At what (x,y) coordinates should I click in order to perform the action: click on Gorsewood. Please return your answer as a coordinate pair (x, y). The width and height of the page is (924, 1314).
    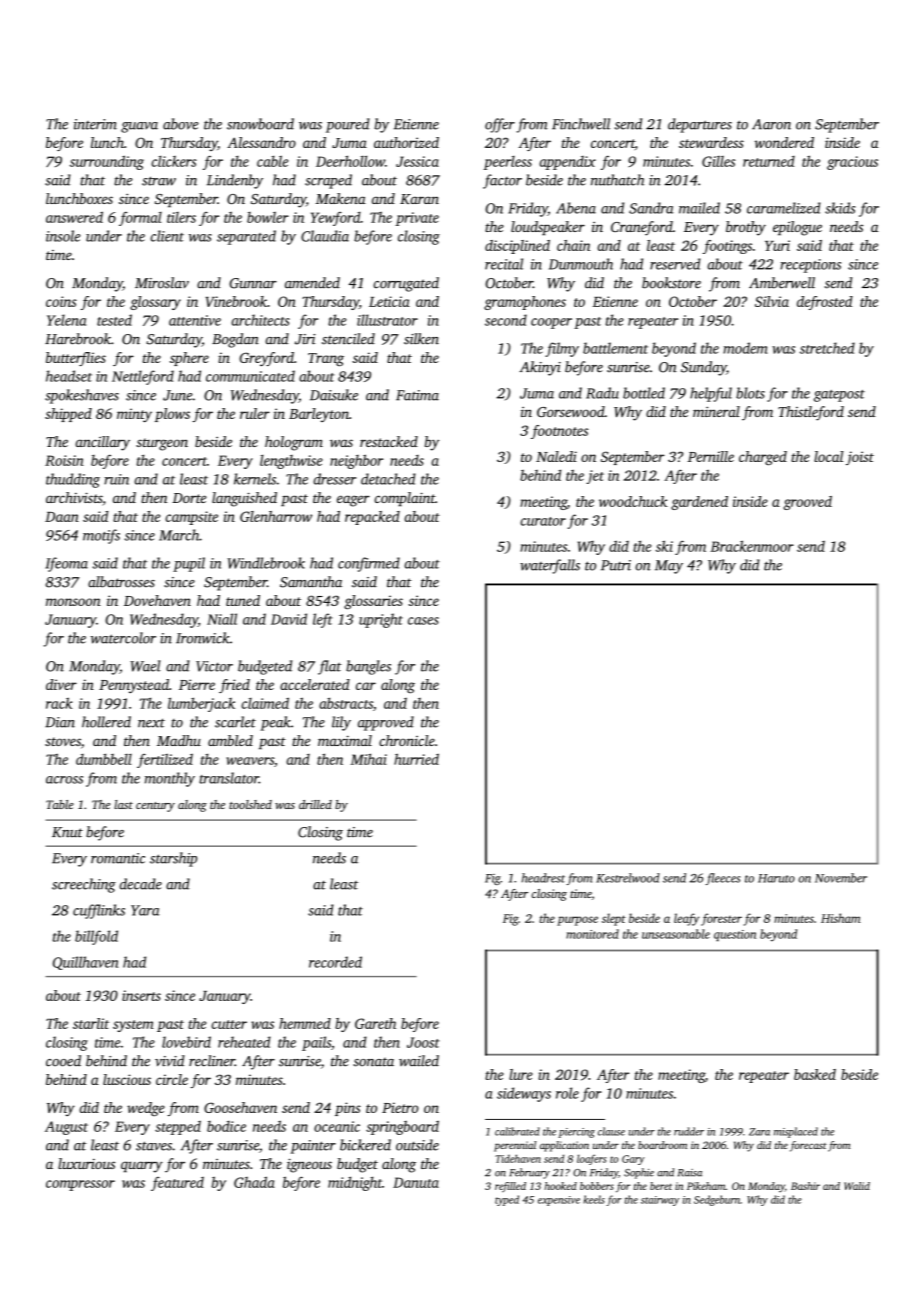
    Looking at the image, I should click on (571, 411).
